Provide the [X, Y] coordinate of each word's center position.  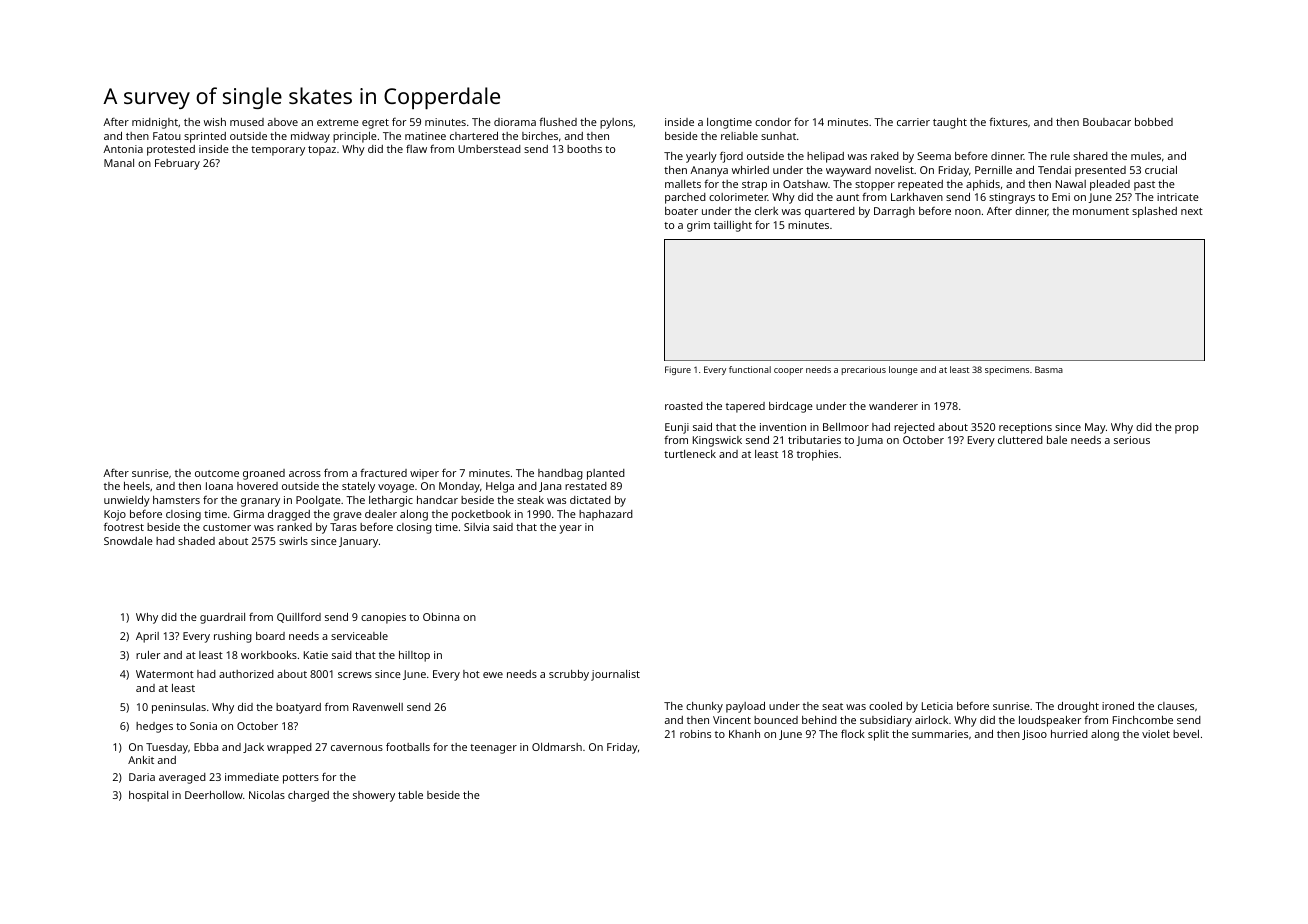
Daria [142, 777]
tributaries [814, 440]
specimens [1007, 370]
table [410, 795]
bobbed [1154, 122]
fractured [383, 472]
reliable [739, 136]
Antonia [123, 149]
